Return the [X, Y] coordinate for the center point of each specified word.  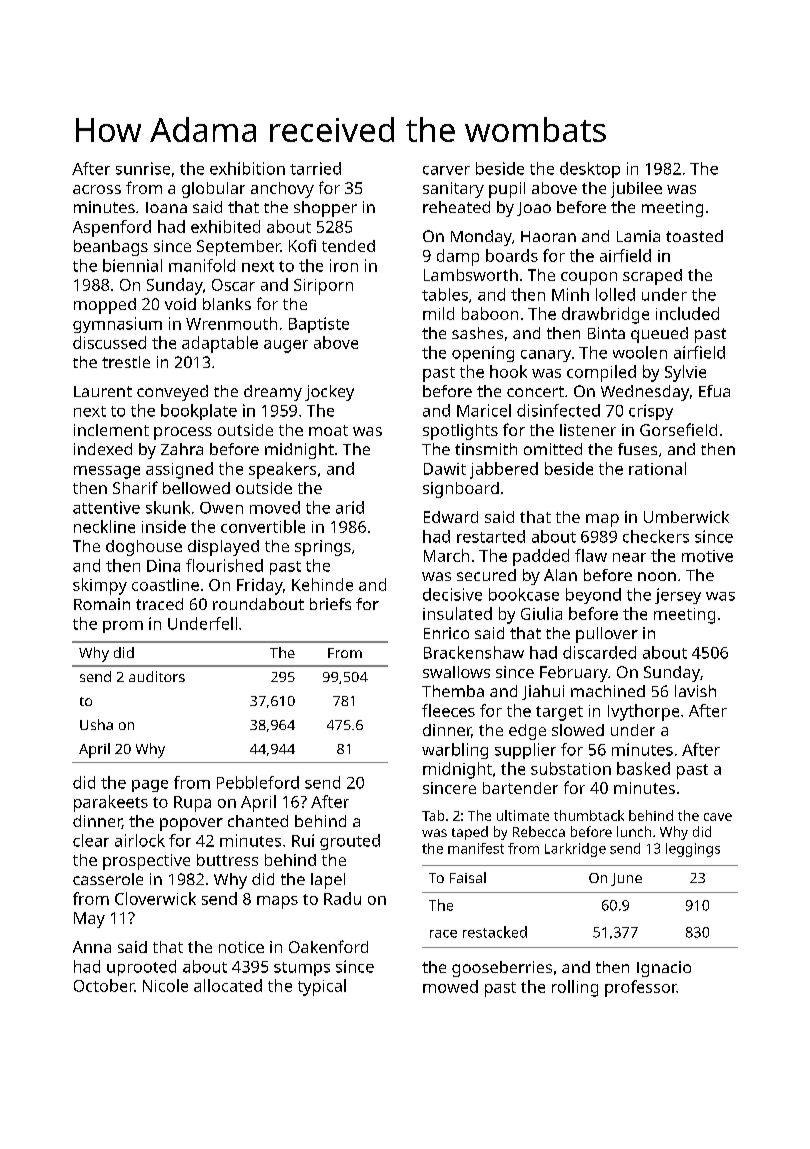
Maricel [484, 410]
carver [446, 170]
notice [241, 947]
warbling [455, 751]
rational [657, 468]
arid [350, 507]
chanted [258, 821]
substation [571, 768]
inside [164, 526]
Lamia [638, 236]
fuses [637, 449]
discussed [109, 342]
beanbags [111, 248]
